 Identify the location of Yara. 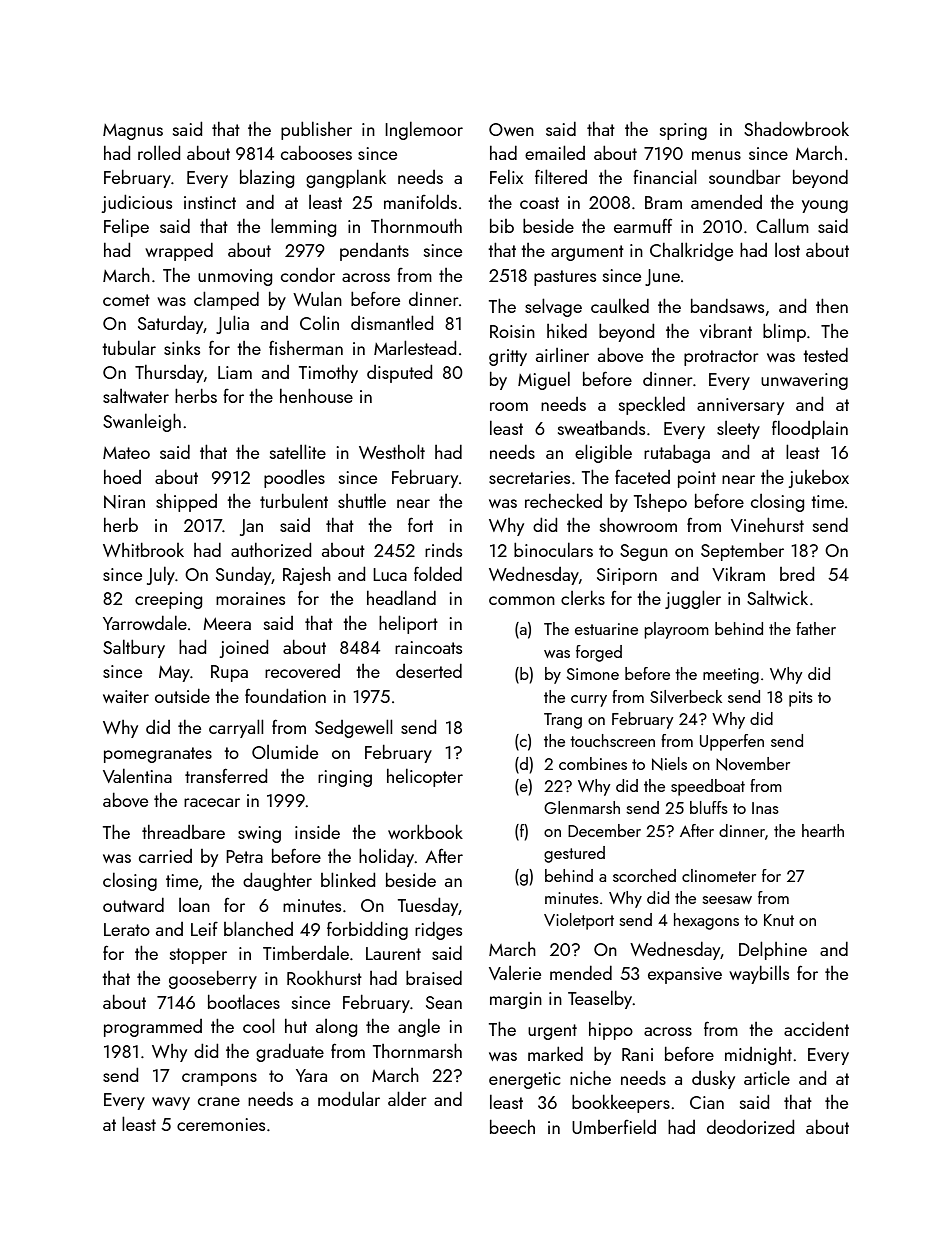
(311, 1075).
